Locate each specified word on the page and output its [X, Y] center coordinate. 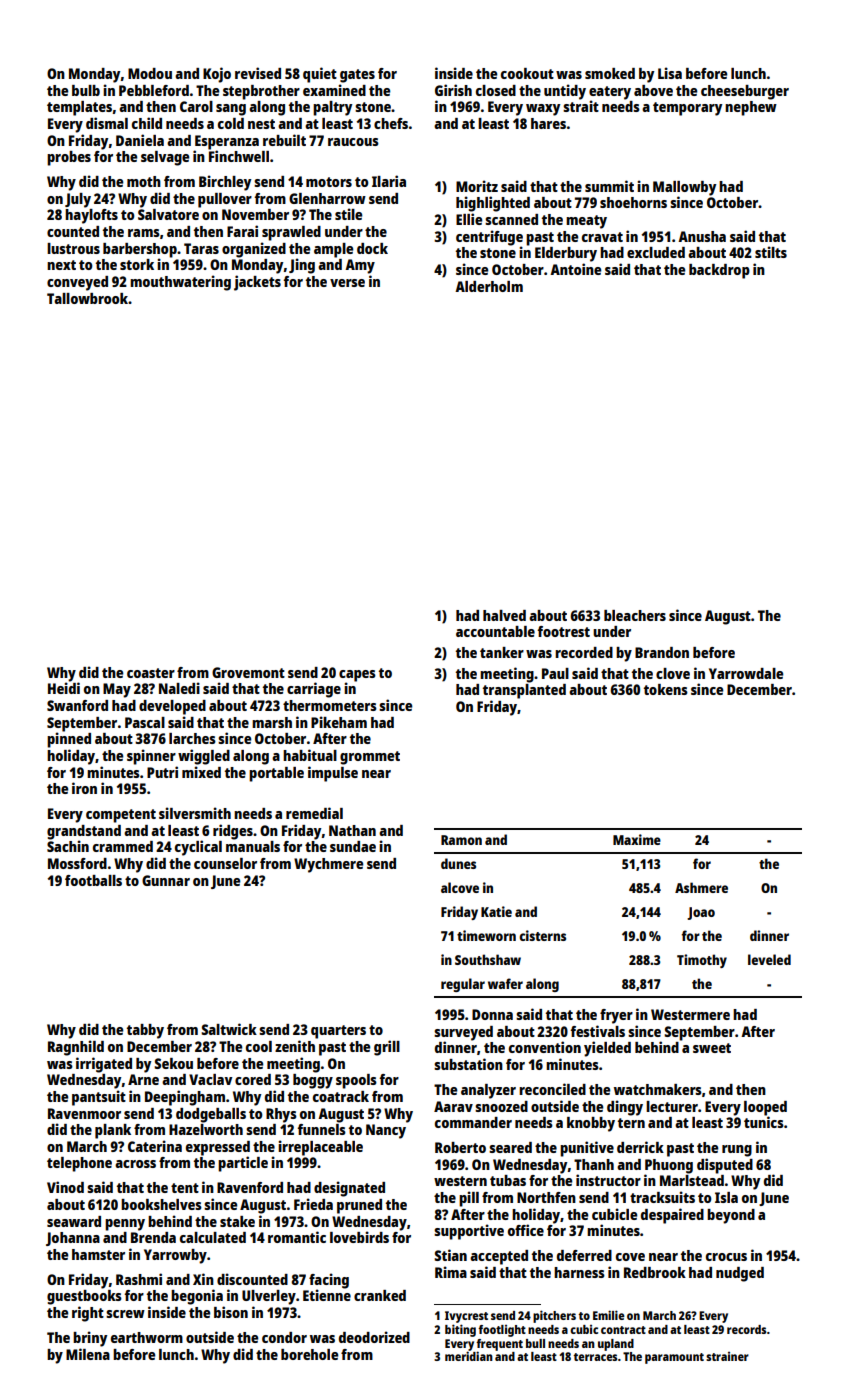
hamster [98, 1254]
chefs [391, 123]
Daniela [140, 140]
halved [504, 615]
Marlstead [692, 1180]
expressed [218, 1148]
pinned [69, 740]
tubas [508, 1180]
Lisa [670, 73]
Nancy [386, 1131]
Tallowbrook [88, 298]
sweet [712, 1048]
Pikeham [339, 722]
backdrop [719, 271]
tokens [666, 689]
